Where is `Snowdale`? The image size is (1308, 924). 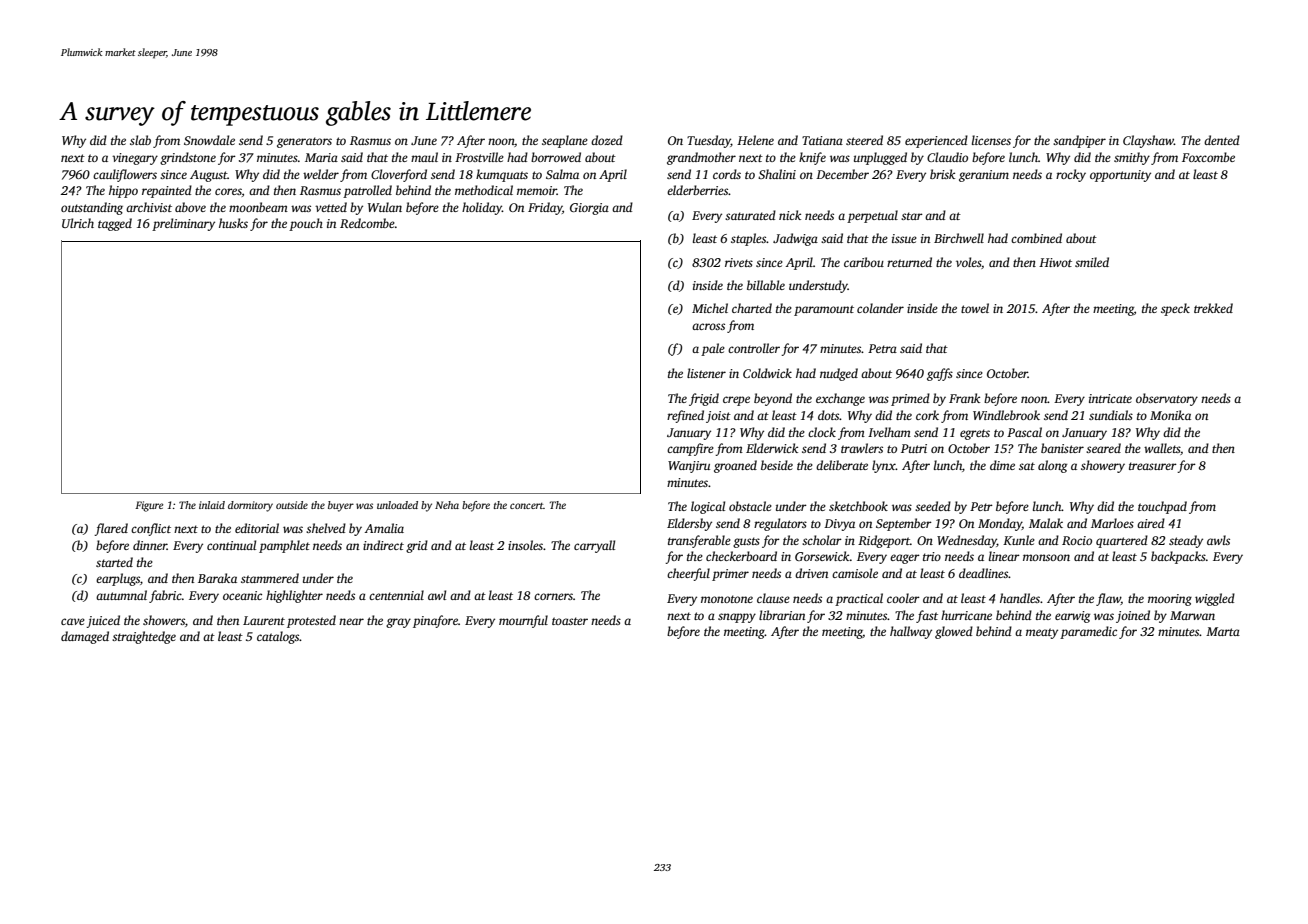 Snowdale is located at coordinates (209, 140).
